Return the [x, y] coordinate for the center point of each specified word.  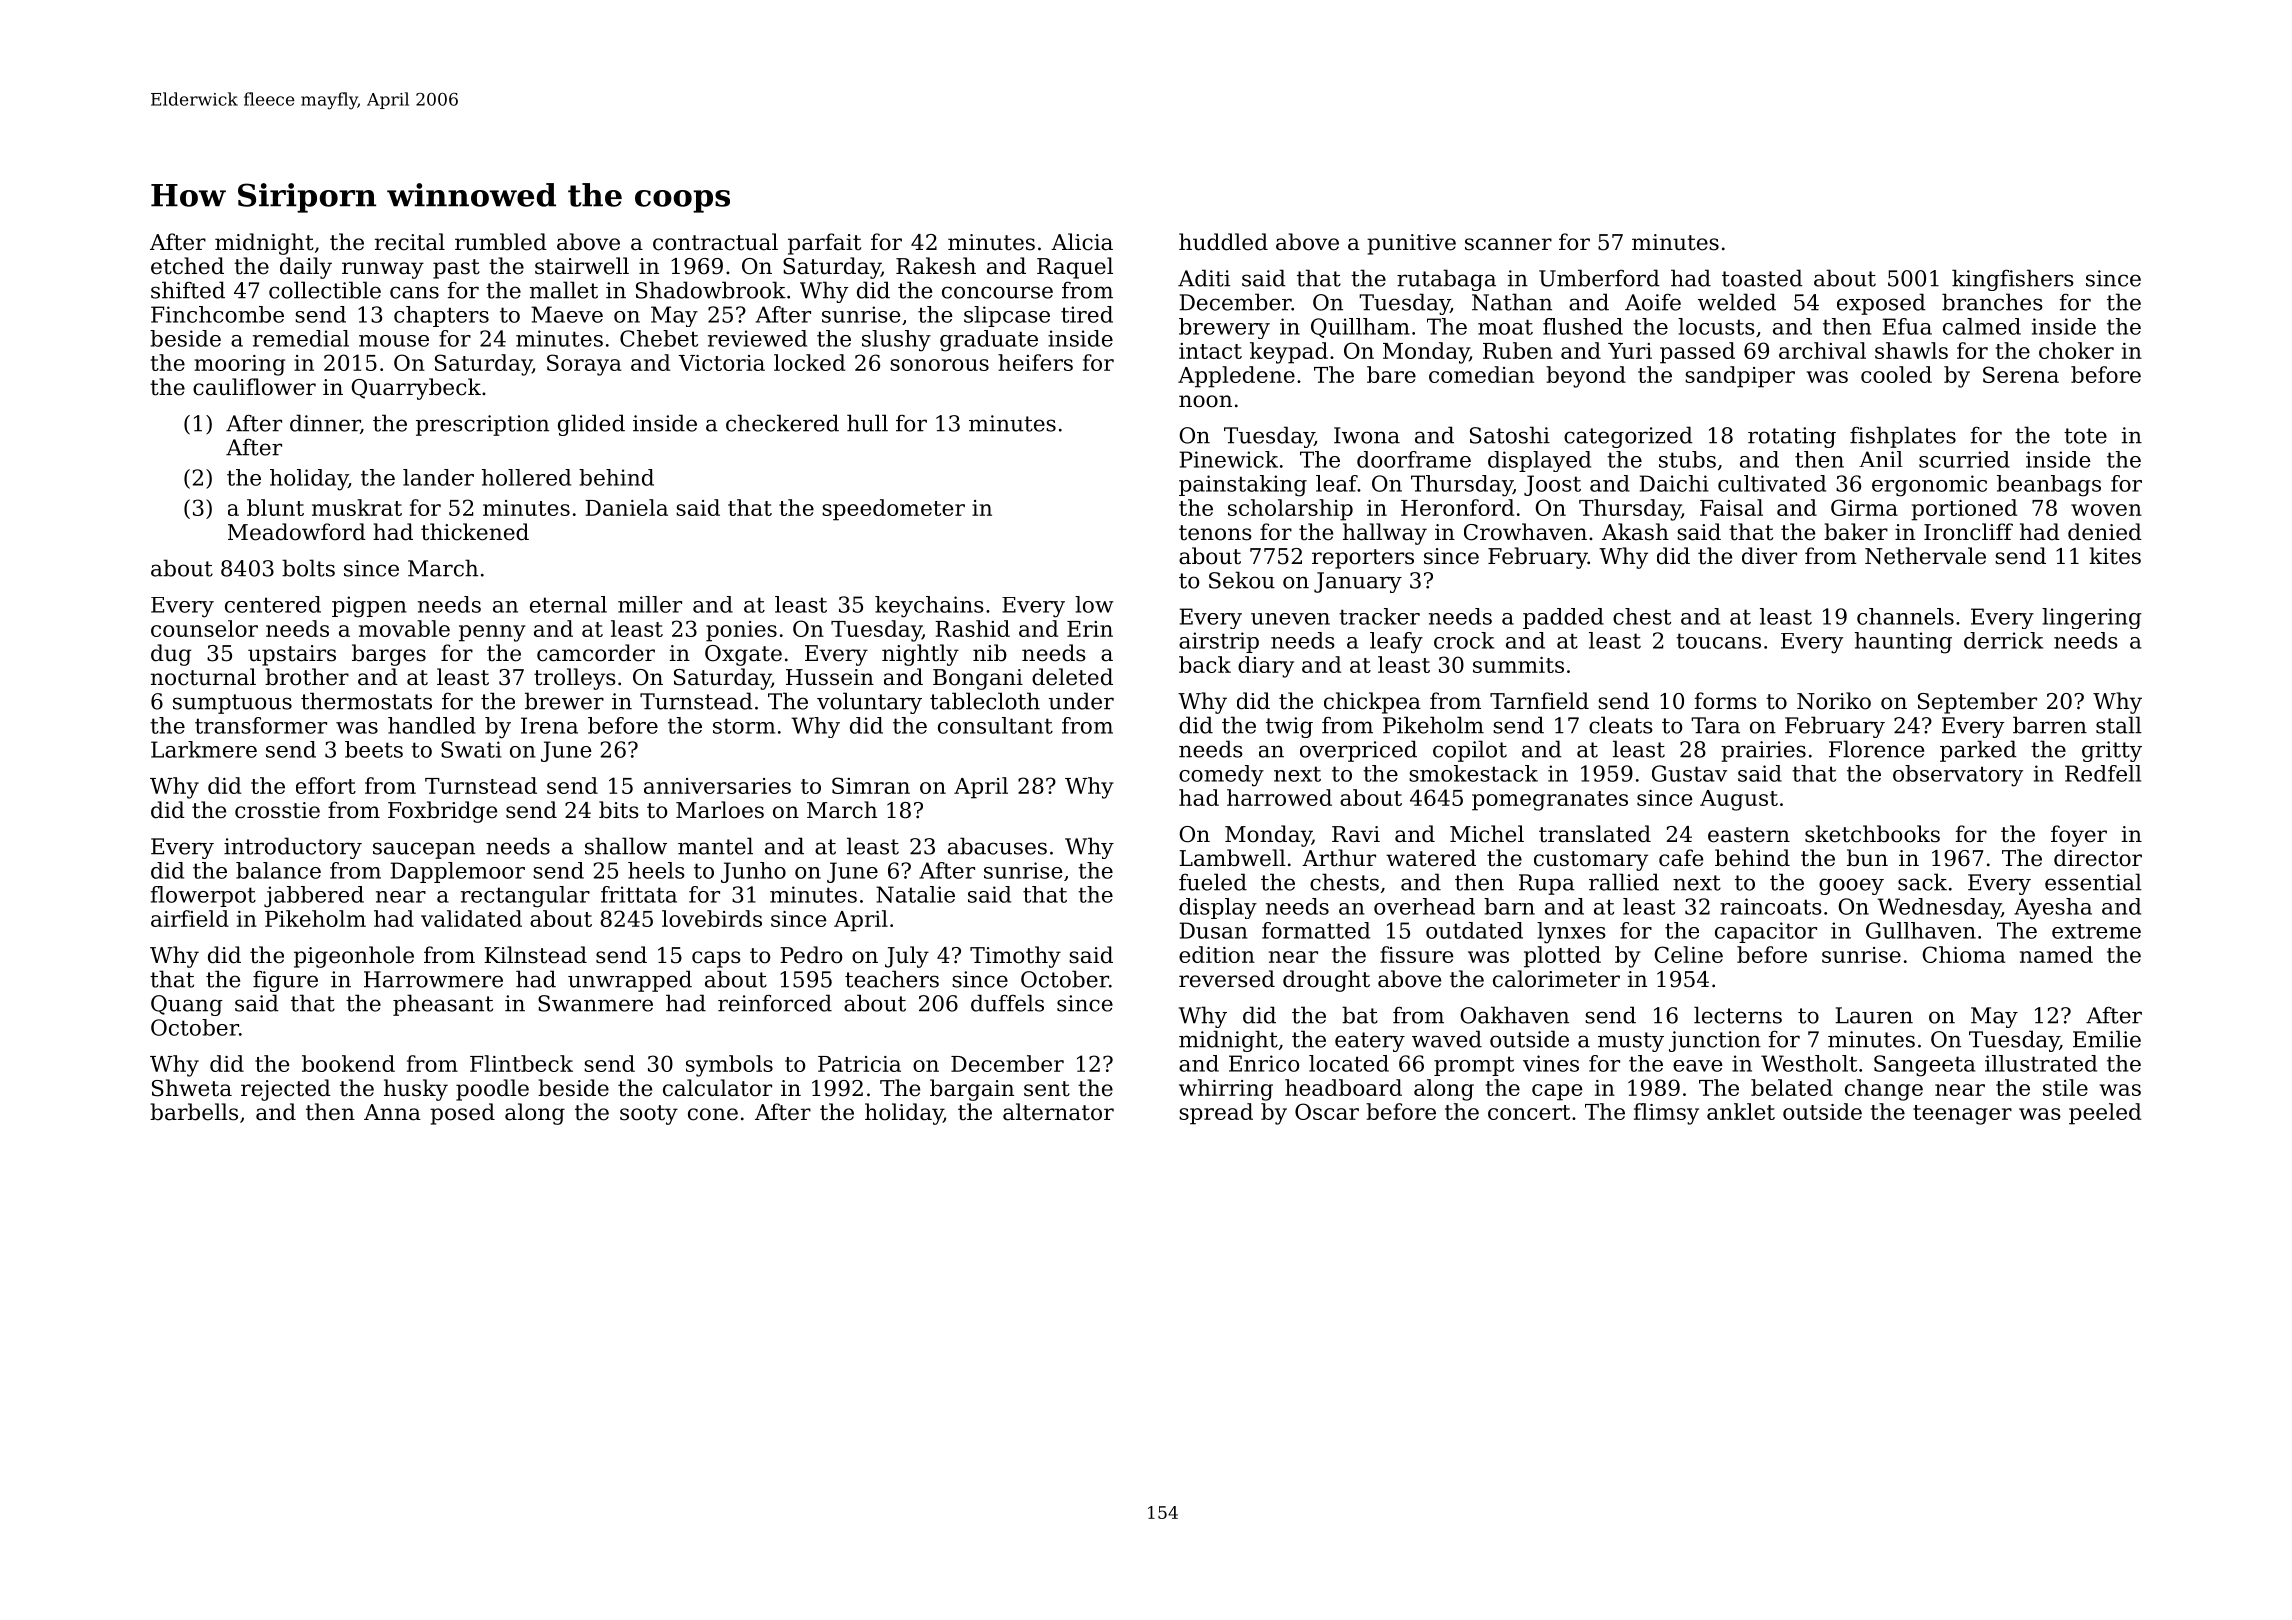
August [1739, 800]
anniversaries [717, 786]
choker [2076, 350]
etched [187, 266]
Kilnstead [535, 955]
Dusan [1214, 930]
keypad [1289, 353]
